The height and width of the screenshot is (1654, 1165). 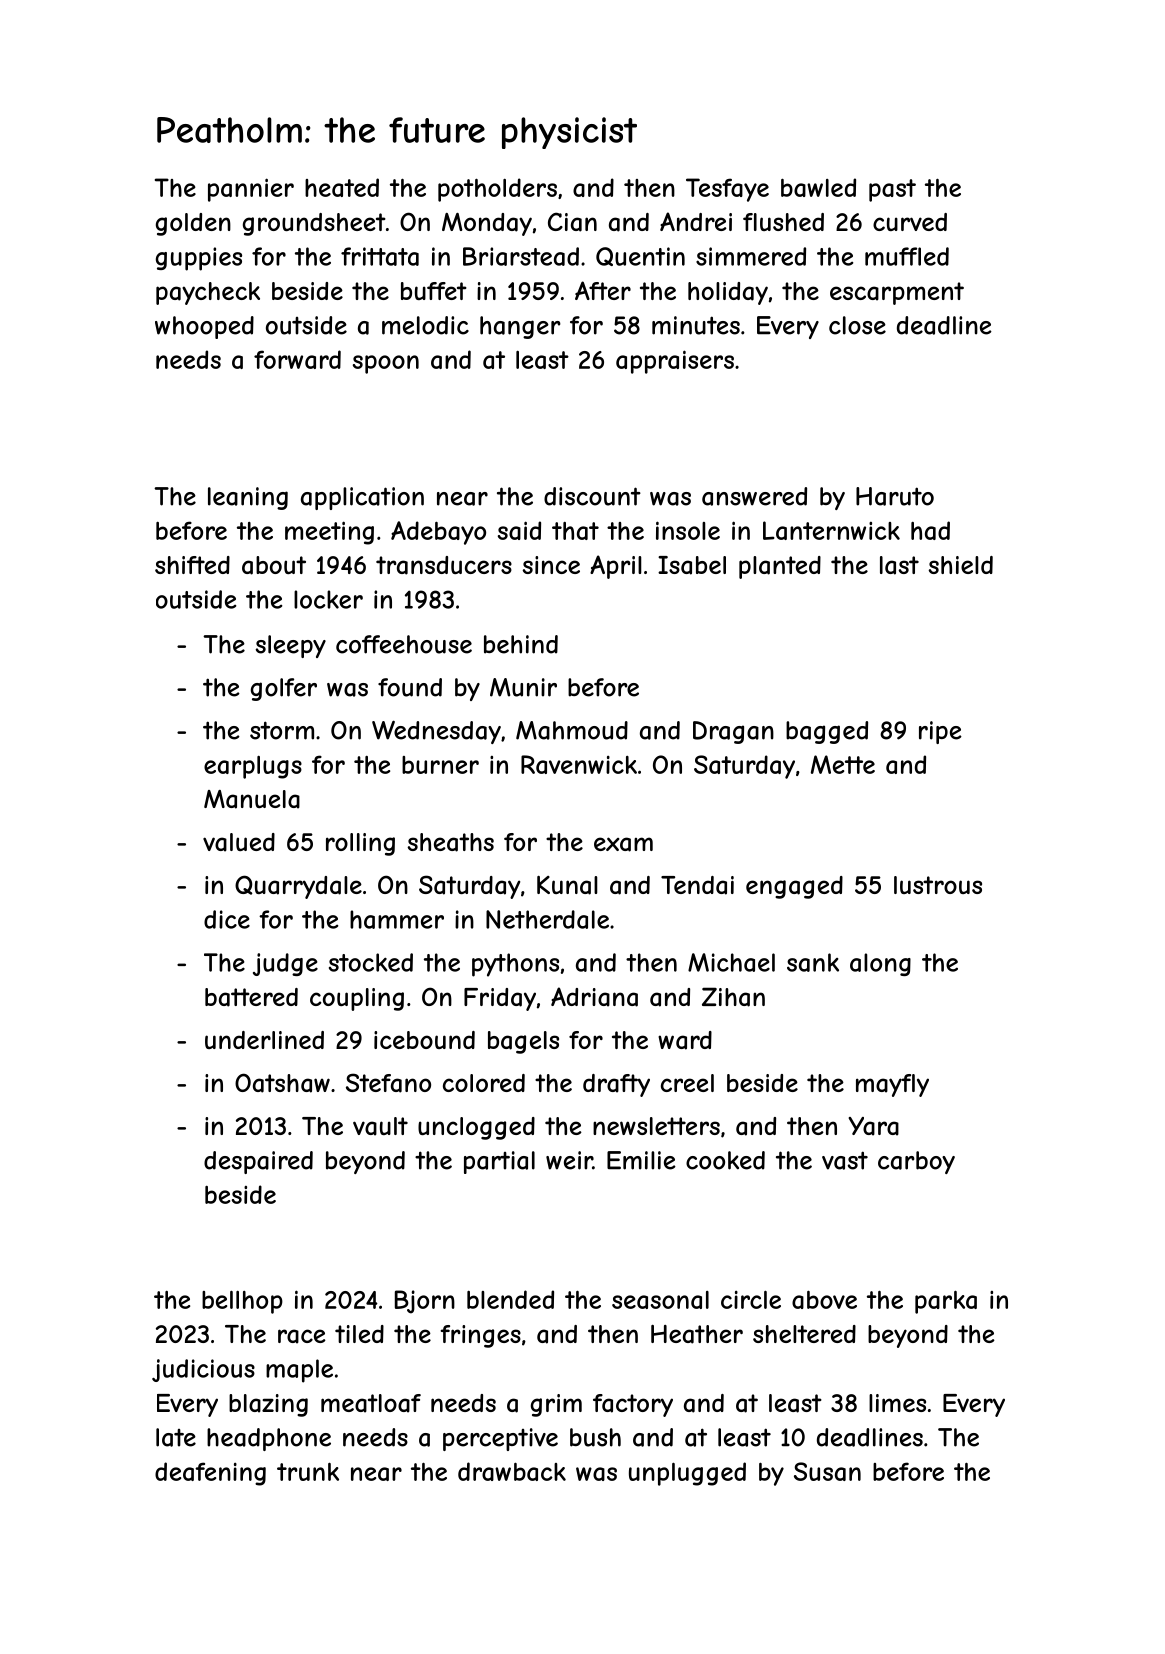 I want to click on newsletters, so click(x=656, y=1126).
